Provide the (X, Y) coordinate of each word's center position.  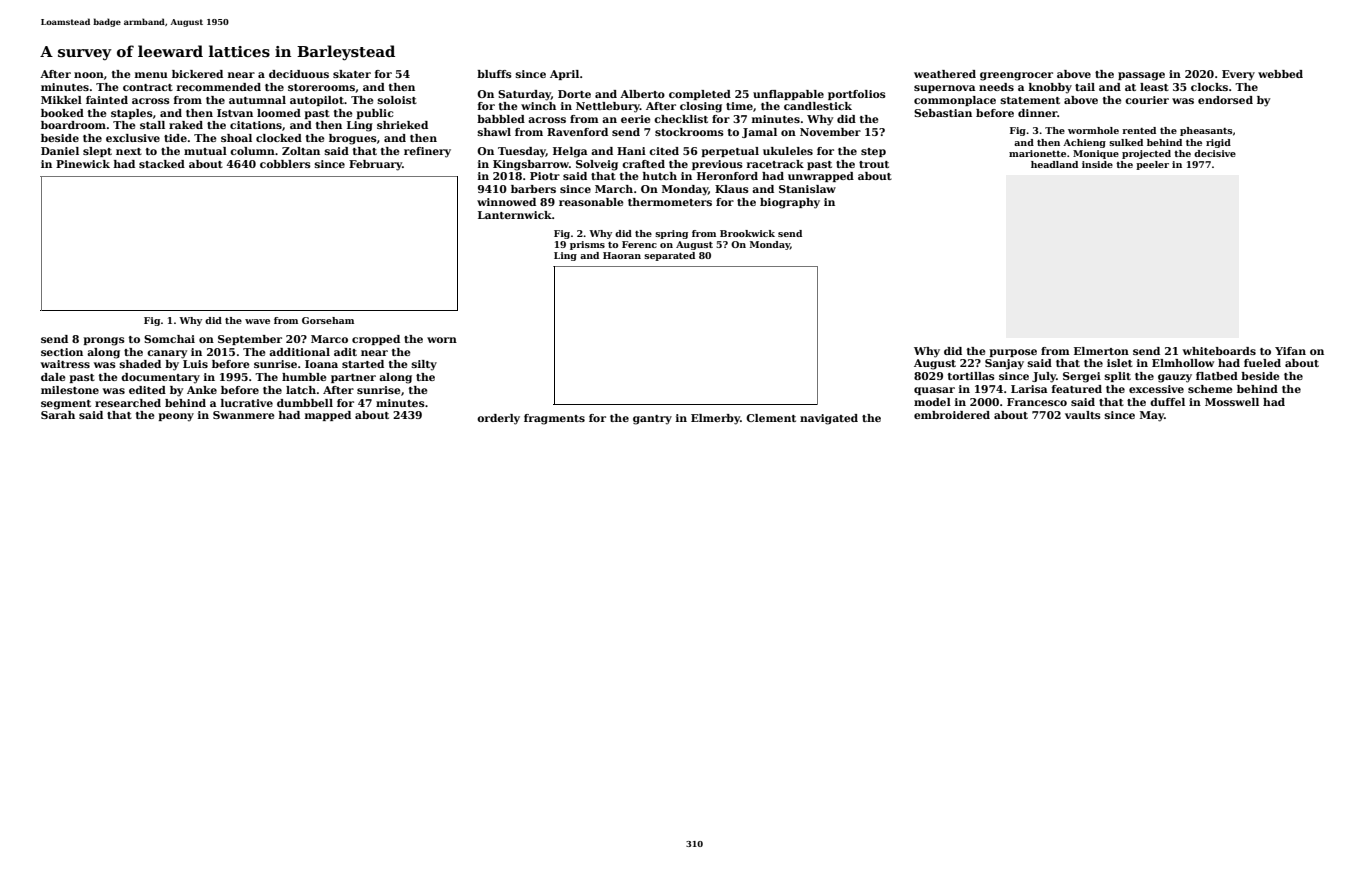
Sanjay (1004, 364)
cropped (376, 340)
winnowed (506, 202)
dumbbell (305, 403)
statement (1030, 100)
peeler (1152, 165)
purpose (1013, 353)
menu (151, 75)
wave (257, 321)
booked (62, 113)
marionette (1037, 153)
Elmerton (1101, 351)
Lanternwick (515, 215)
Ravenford (577, 132)
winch (538, 106)
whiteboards (1219, 351)
